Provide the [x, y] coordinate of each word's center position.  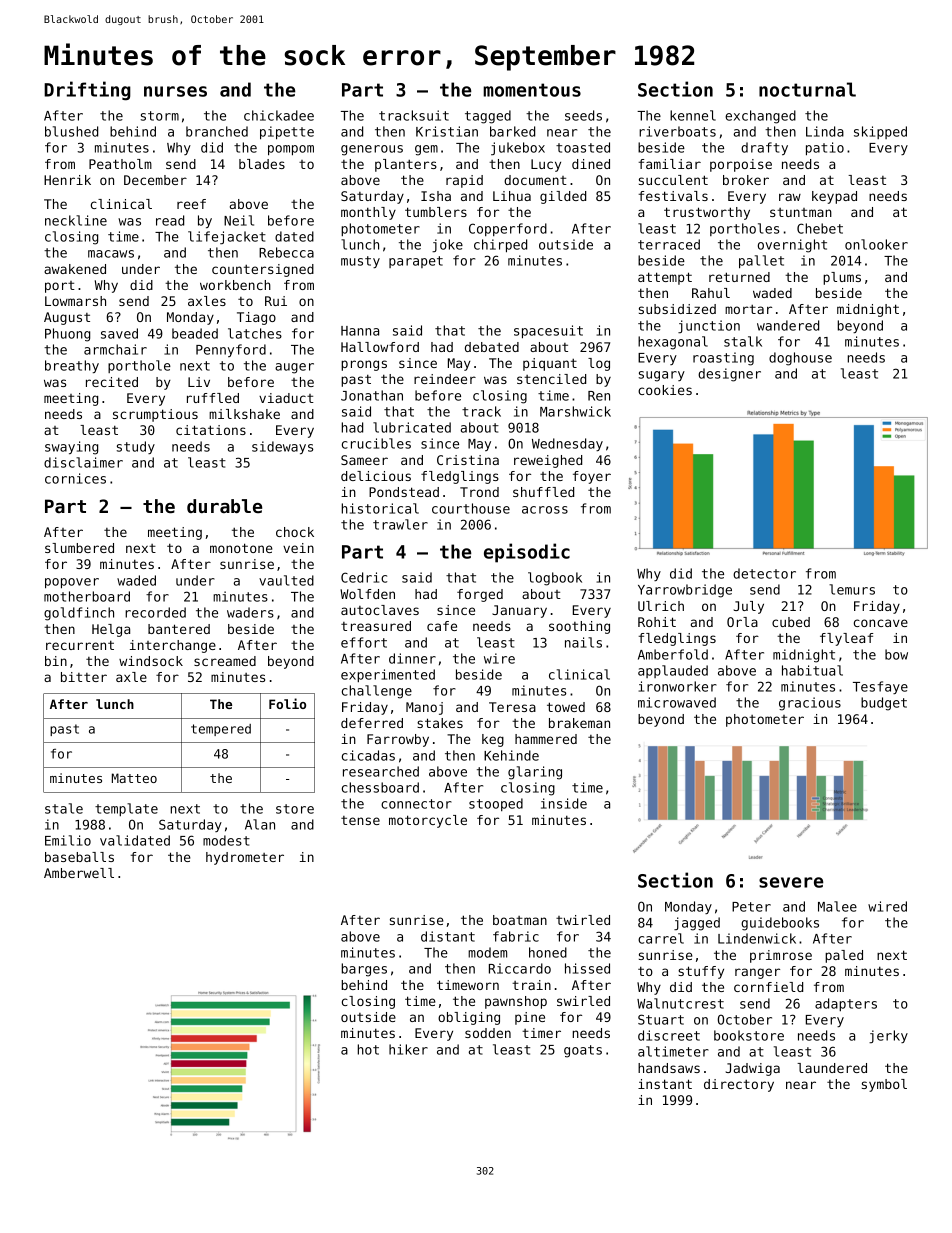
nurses [175, 91]
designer [729, 375]
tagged [488, 117]
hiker [408, 1049]
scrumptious [155, 415]
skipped [880, 132]
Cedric [364, 577]
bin [56, 661]
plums [842, 278]
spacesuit [548, 332]
